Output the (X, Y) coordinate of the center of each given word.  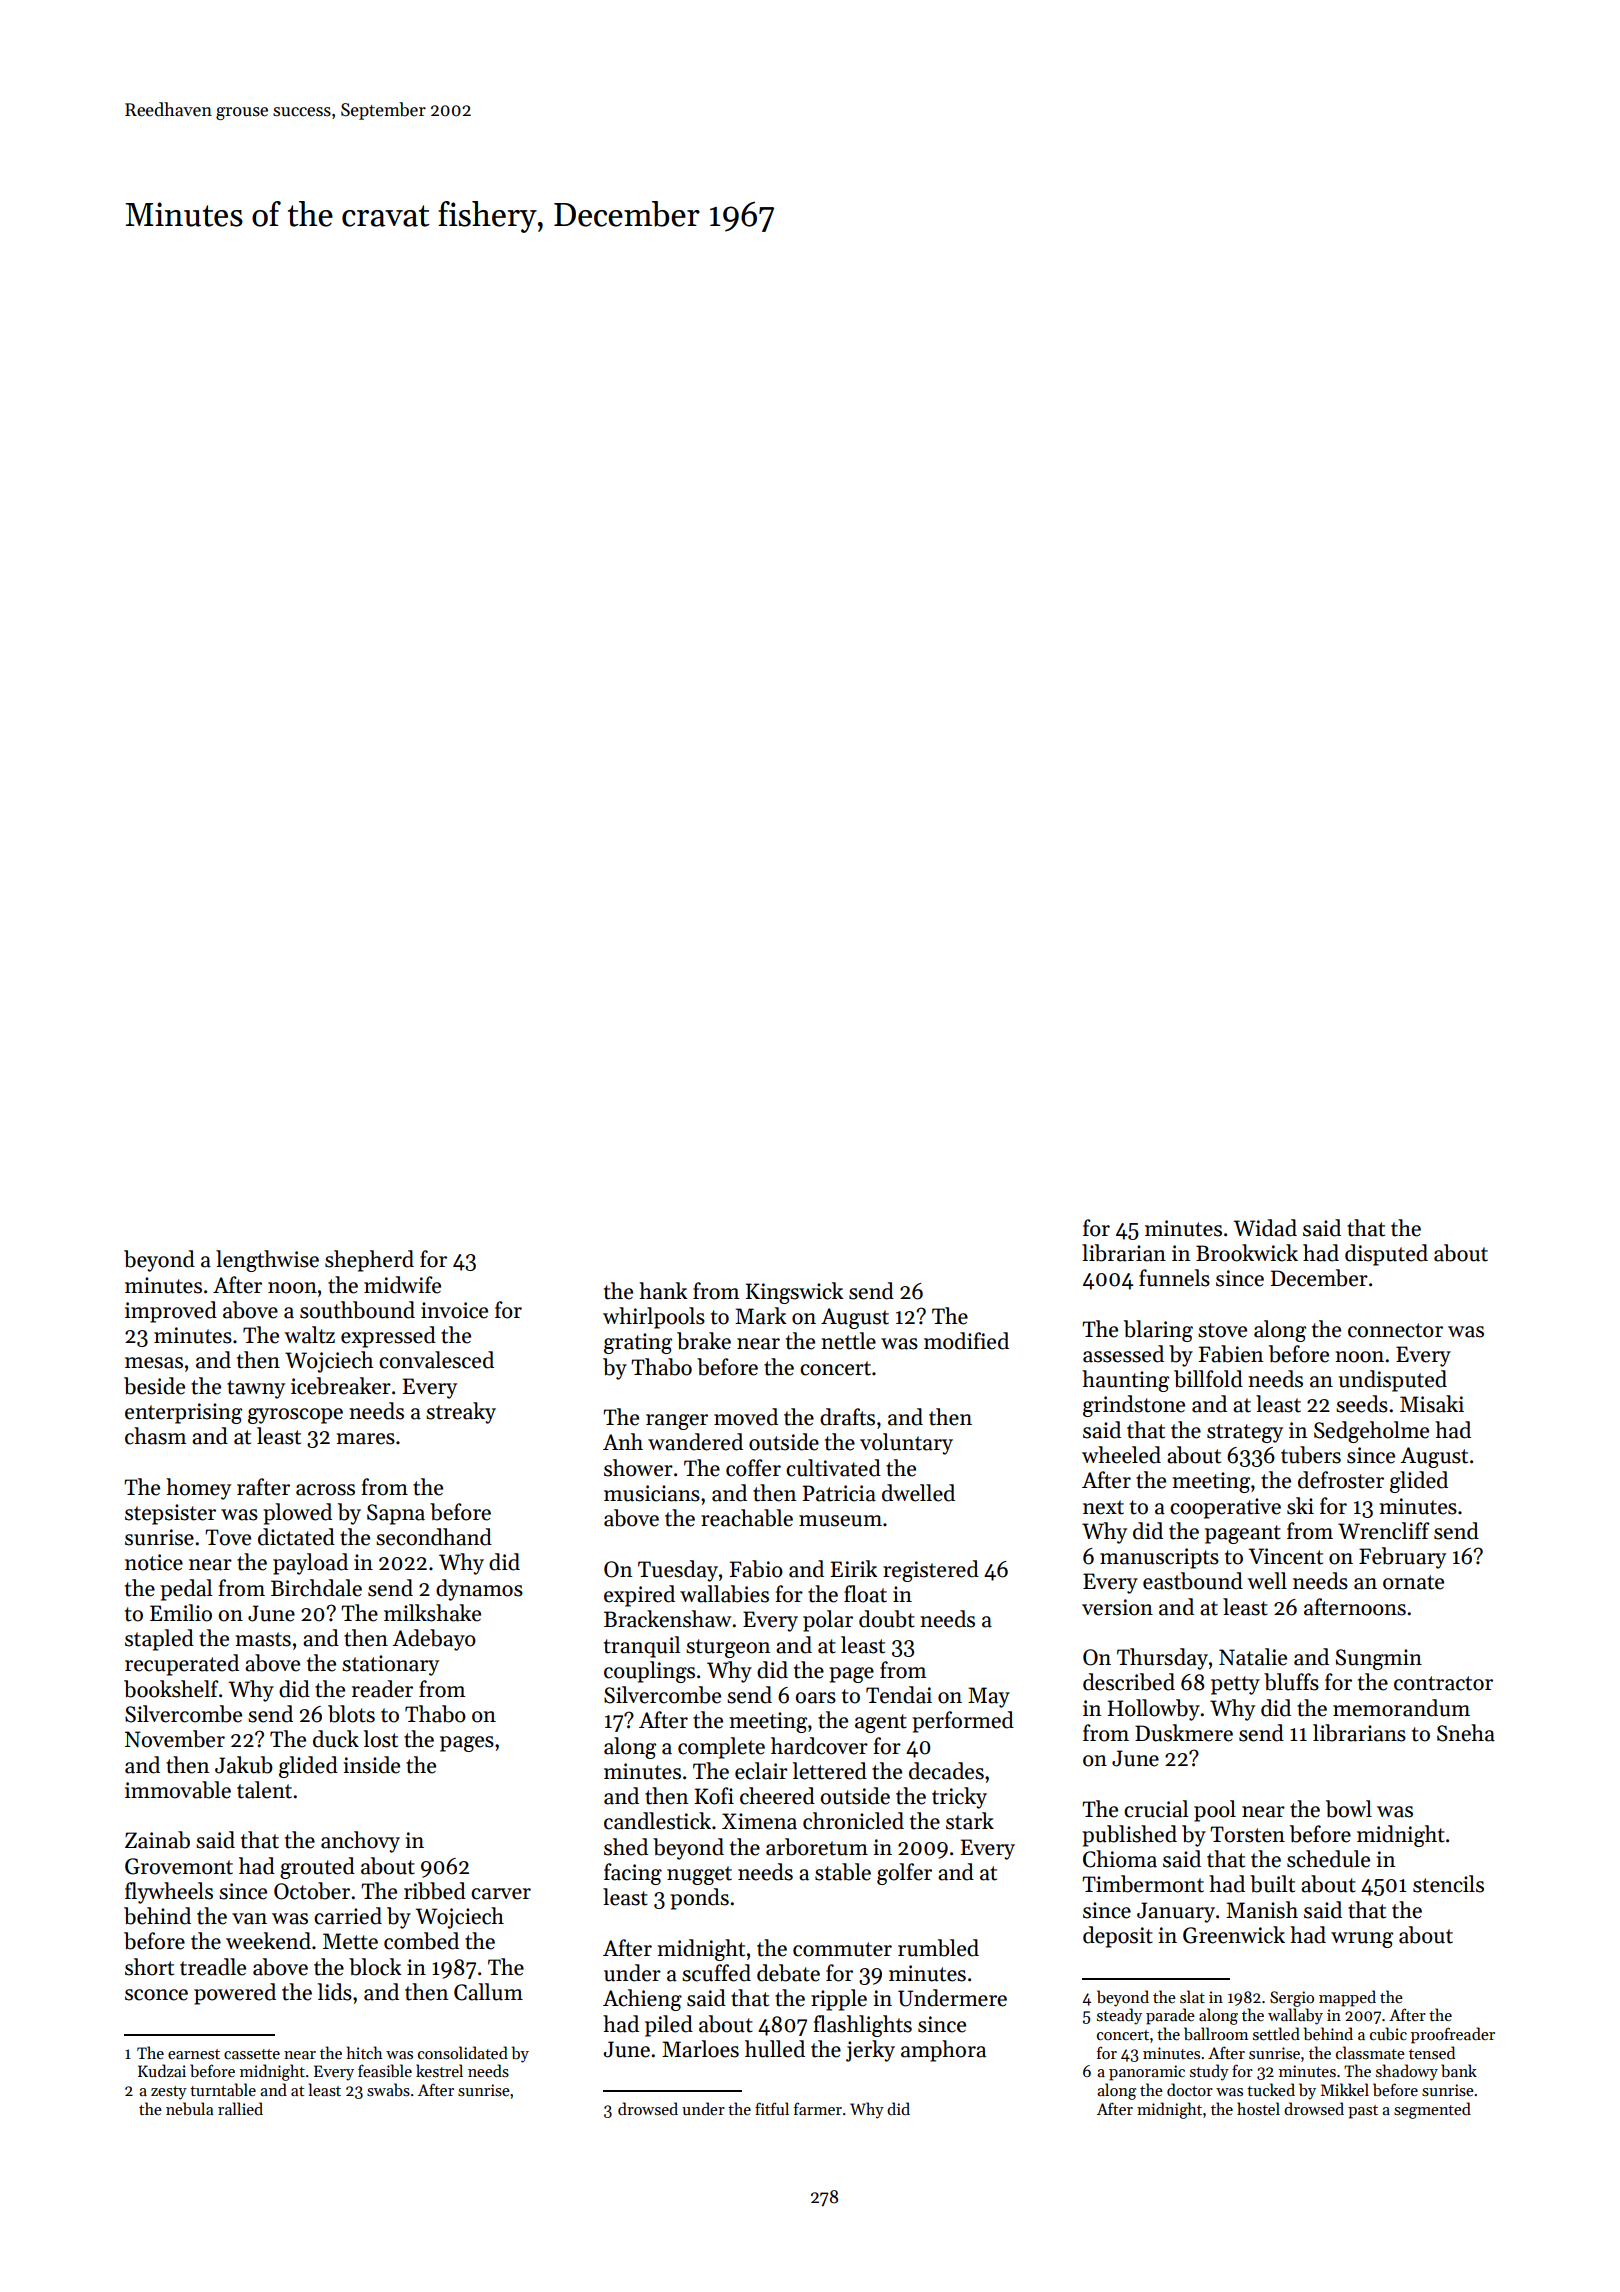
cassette (252, 2054)
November (175, 1739)
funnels (1174, 1278)
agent (881, 1723)
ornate (1413, 1582)
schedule (1328, 1859)
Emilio (181, 1613)
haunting (1125, 1381)
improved (171, 1312)
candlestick (657, 1821)
